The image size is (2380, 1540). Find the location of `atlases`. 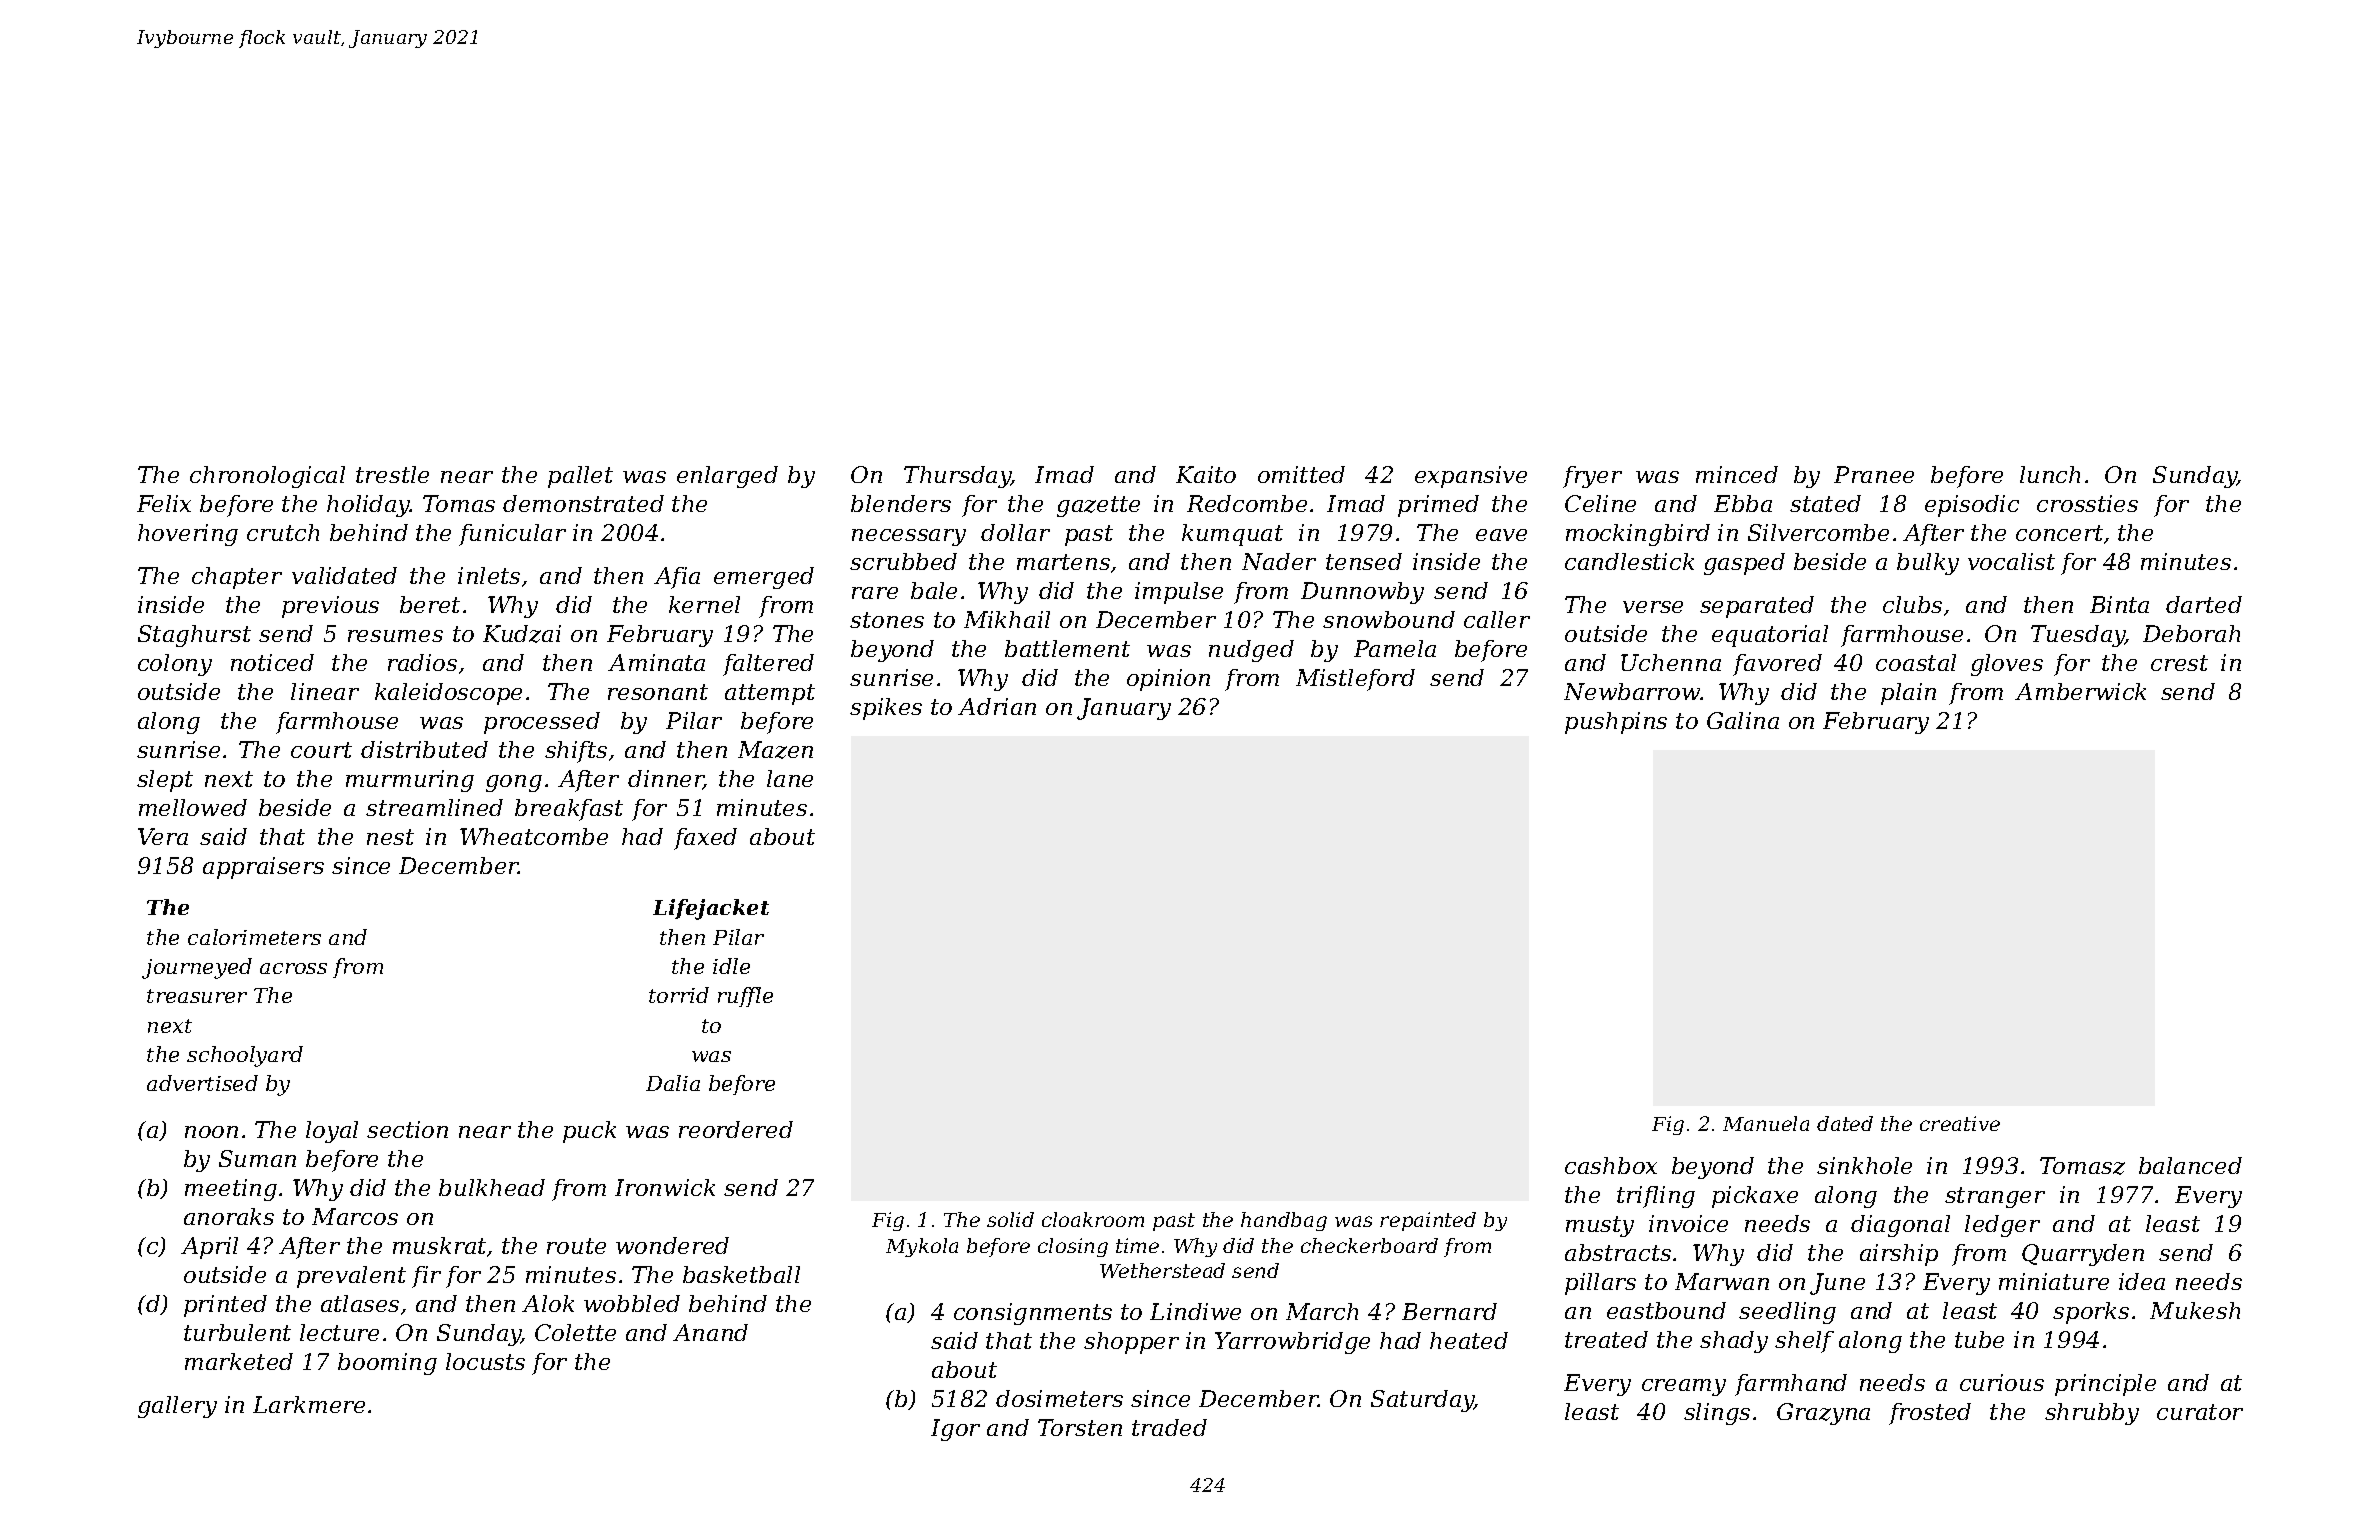

atlases is located at coordinates (360, 1303).
